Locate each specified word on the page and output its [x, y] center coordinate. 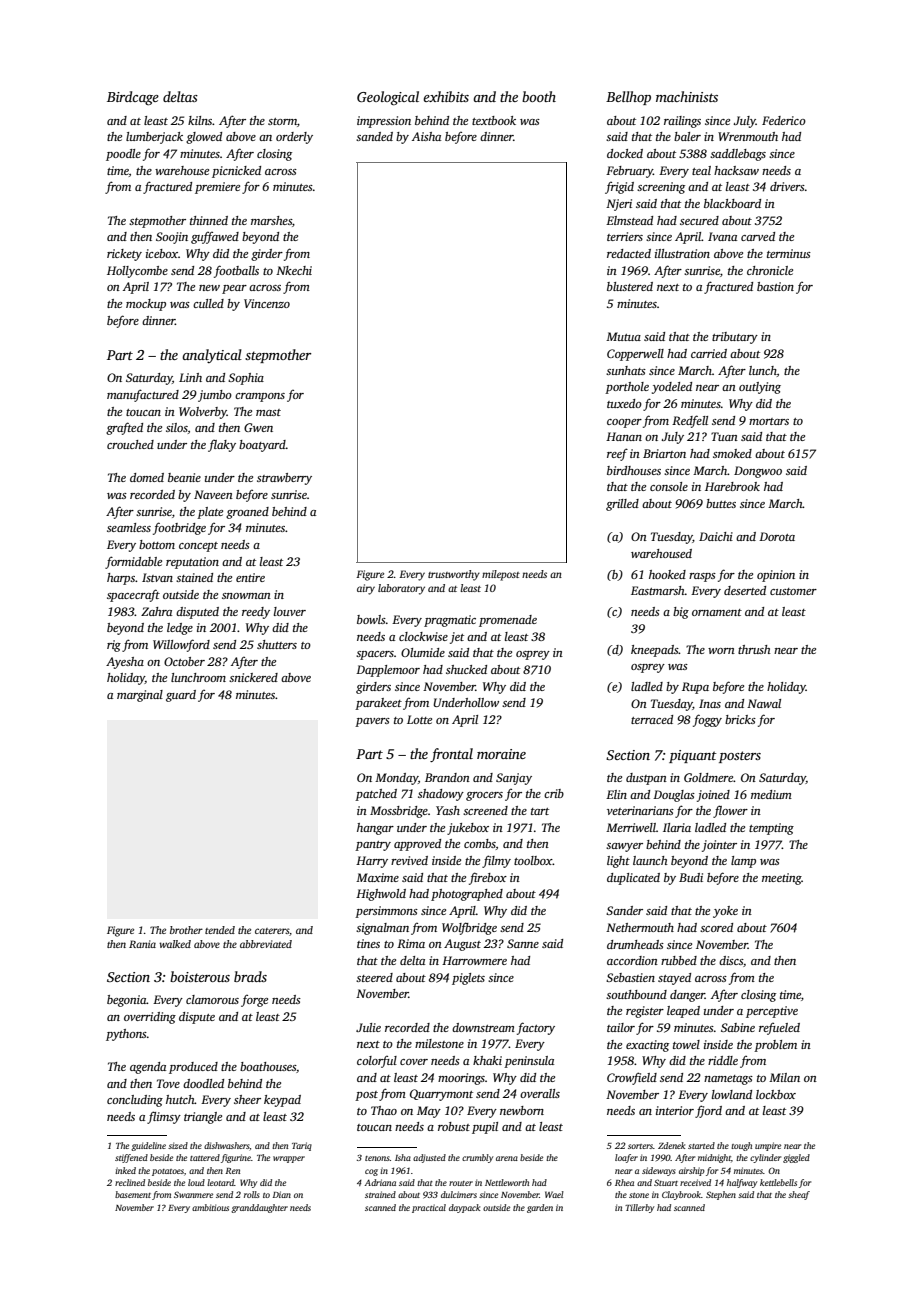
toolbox [533, 860]
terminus [789, 253]
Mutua [623, 336]
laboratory [401, 589]
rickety [124, 255]
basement [133, 1194]
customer [793, 591]
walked [175, 944]
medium [771, 794]
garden [540, 1208]
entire [250, 577]
